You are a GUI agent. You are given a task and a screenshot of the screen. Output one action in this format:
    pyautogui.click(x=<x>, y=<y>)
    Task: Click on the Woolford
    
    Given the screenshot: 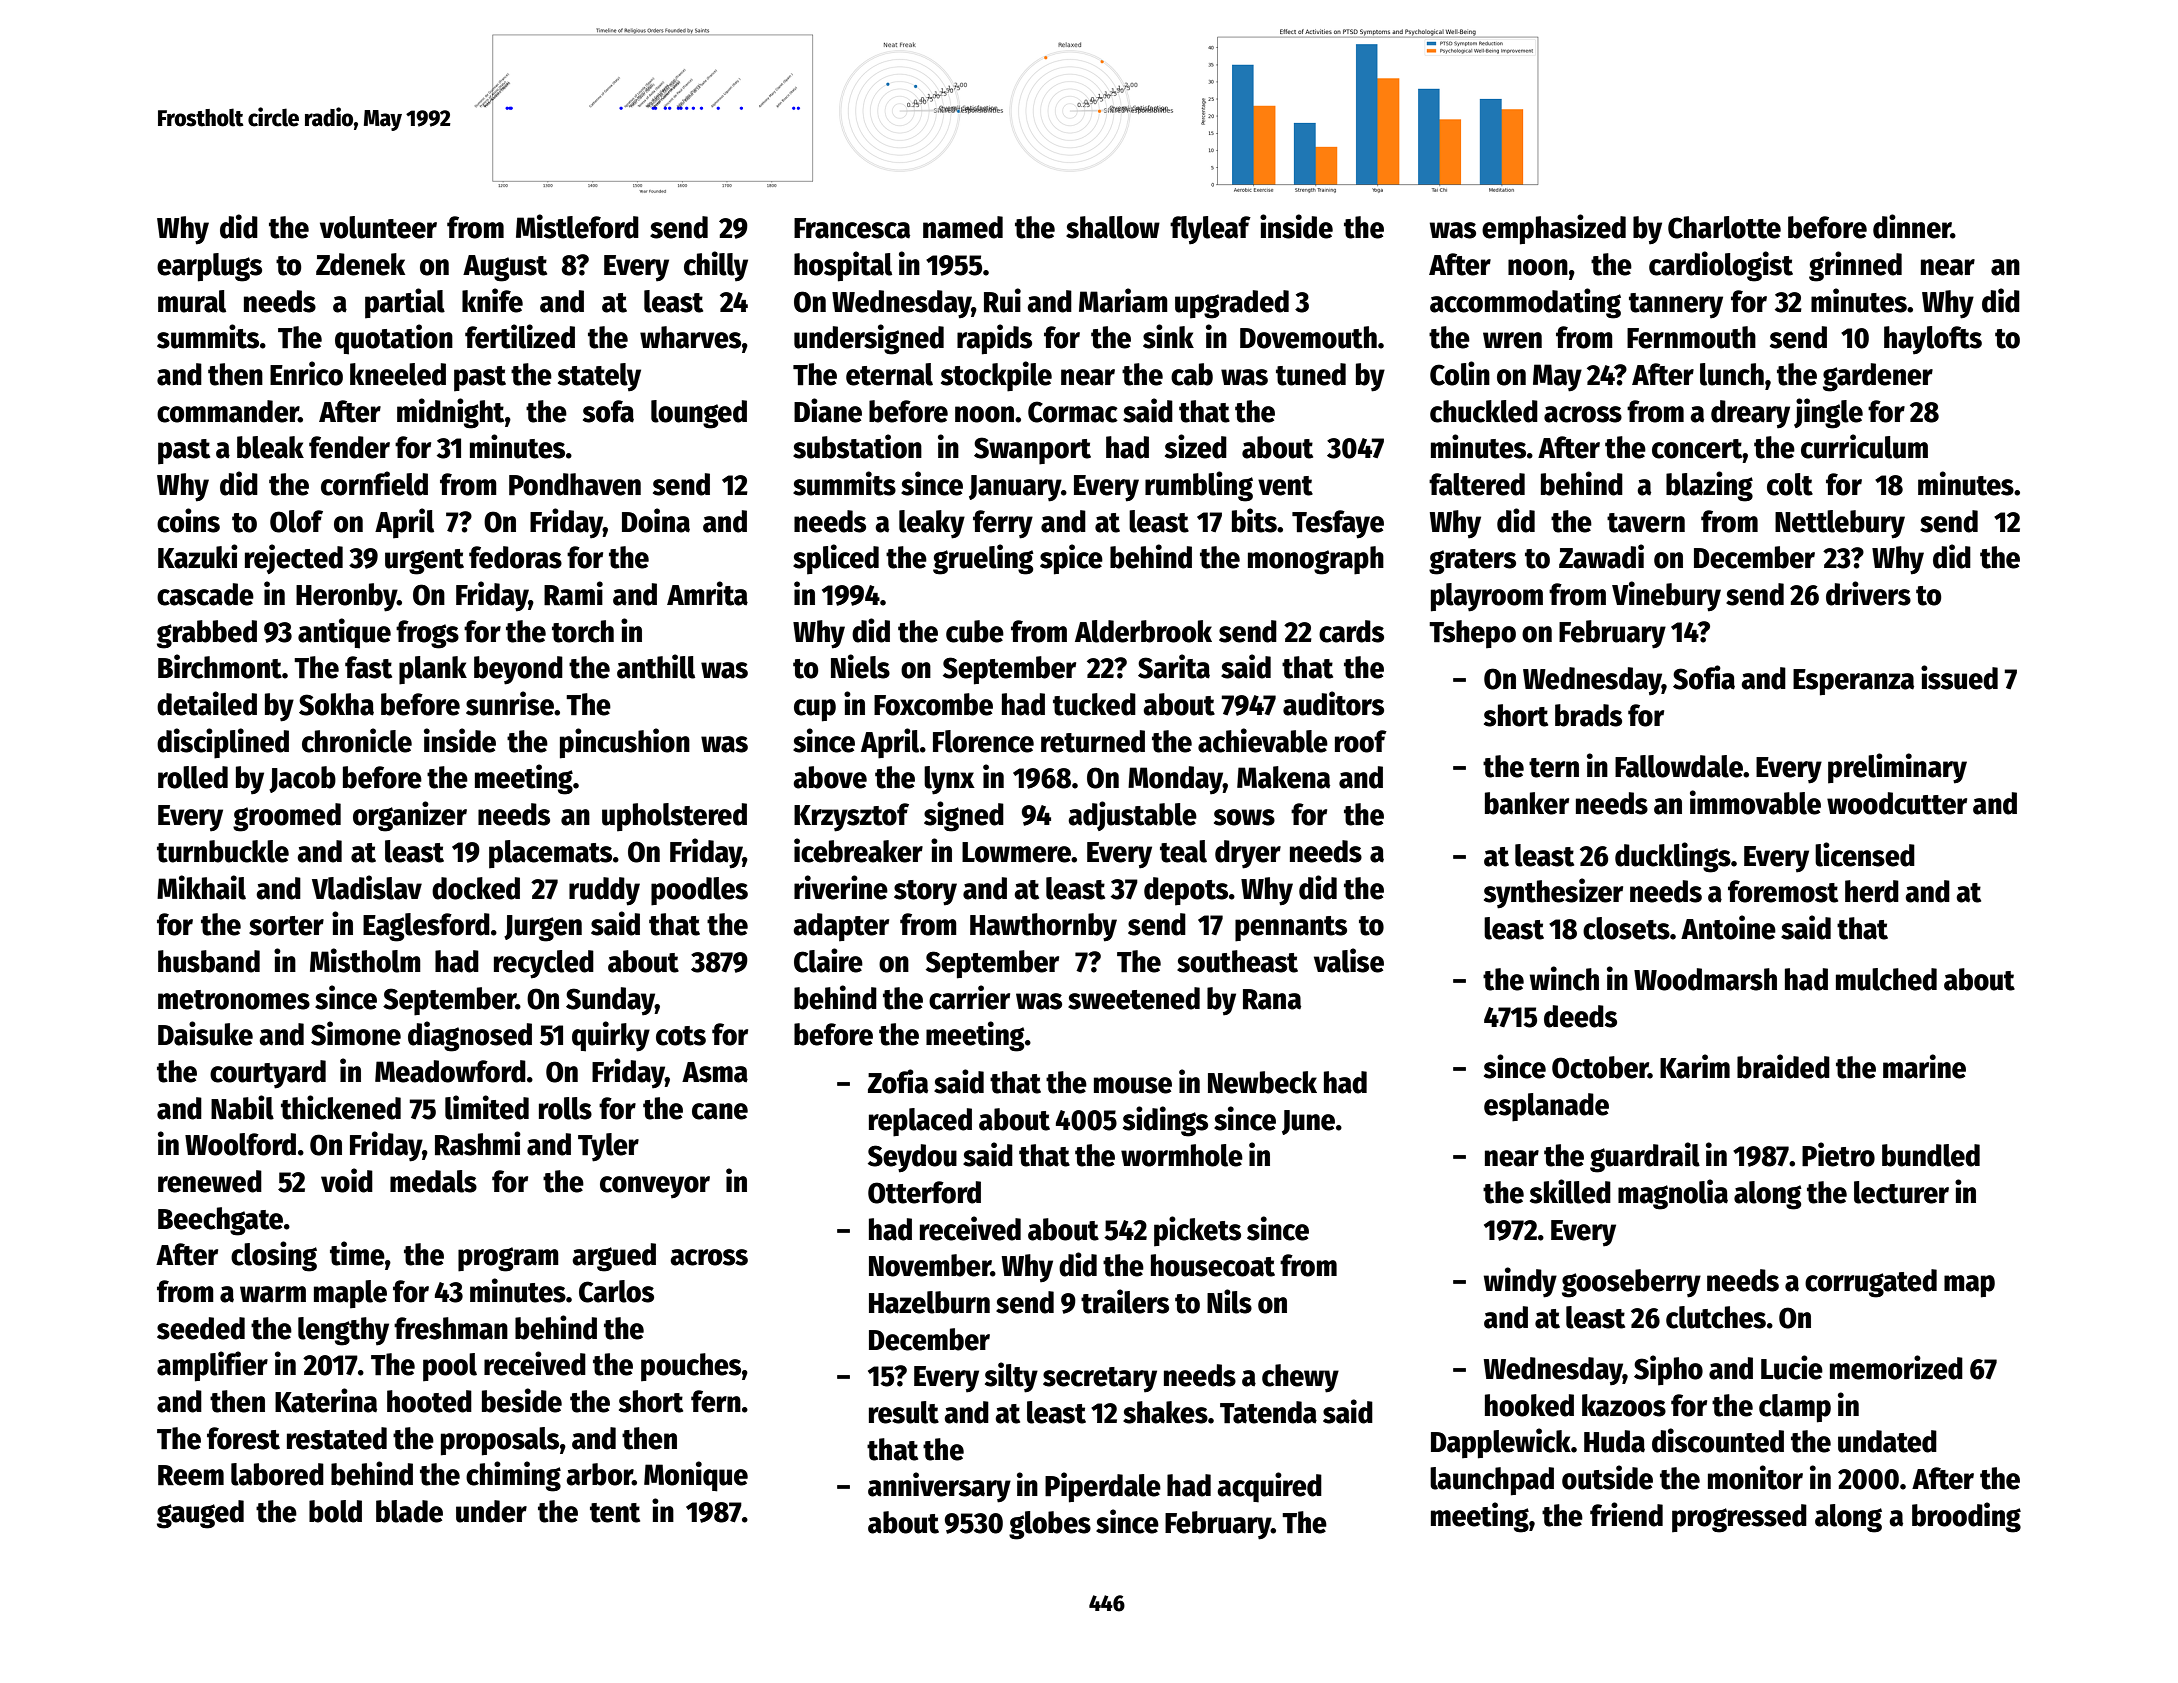 What is the action you would take?
    pyautogui.click(x=240, y=1144)
